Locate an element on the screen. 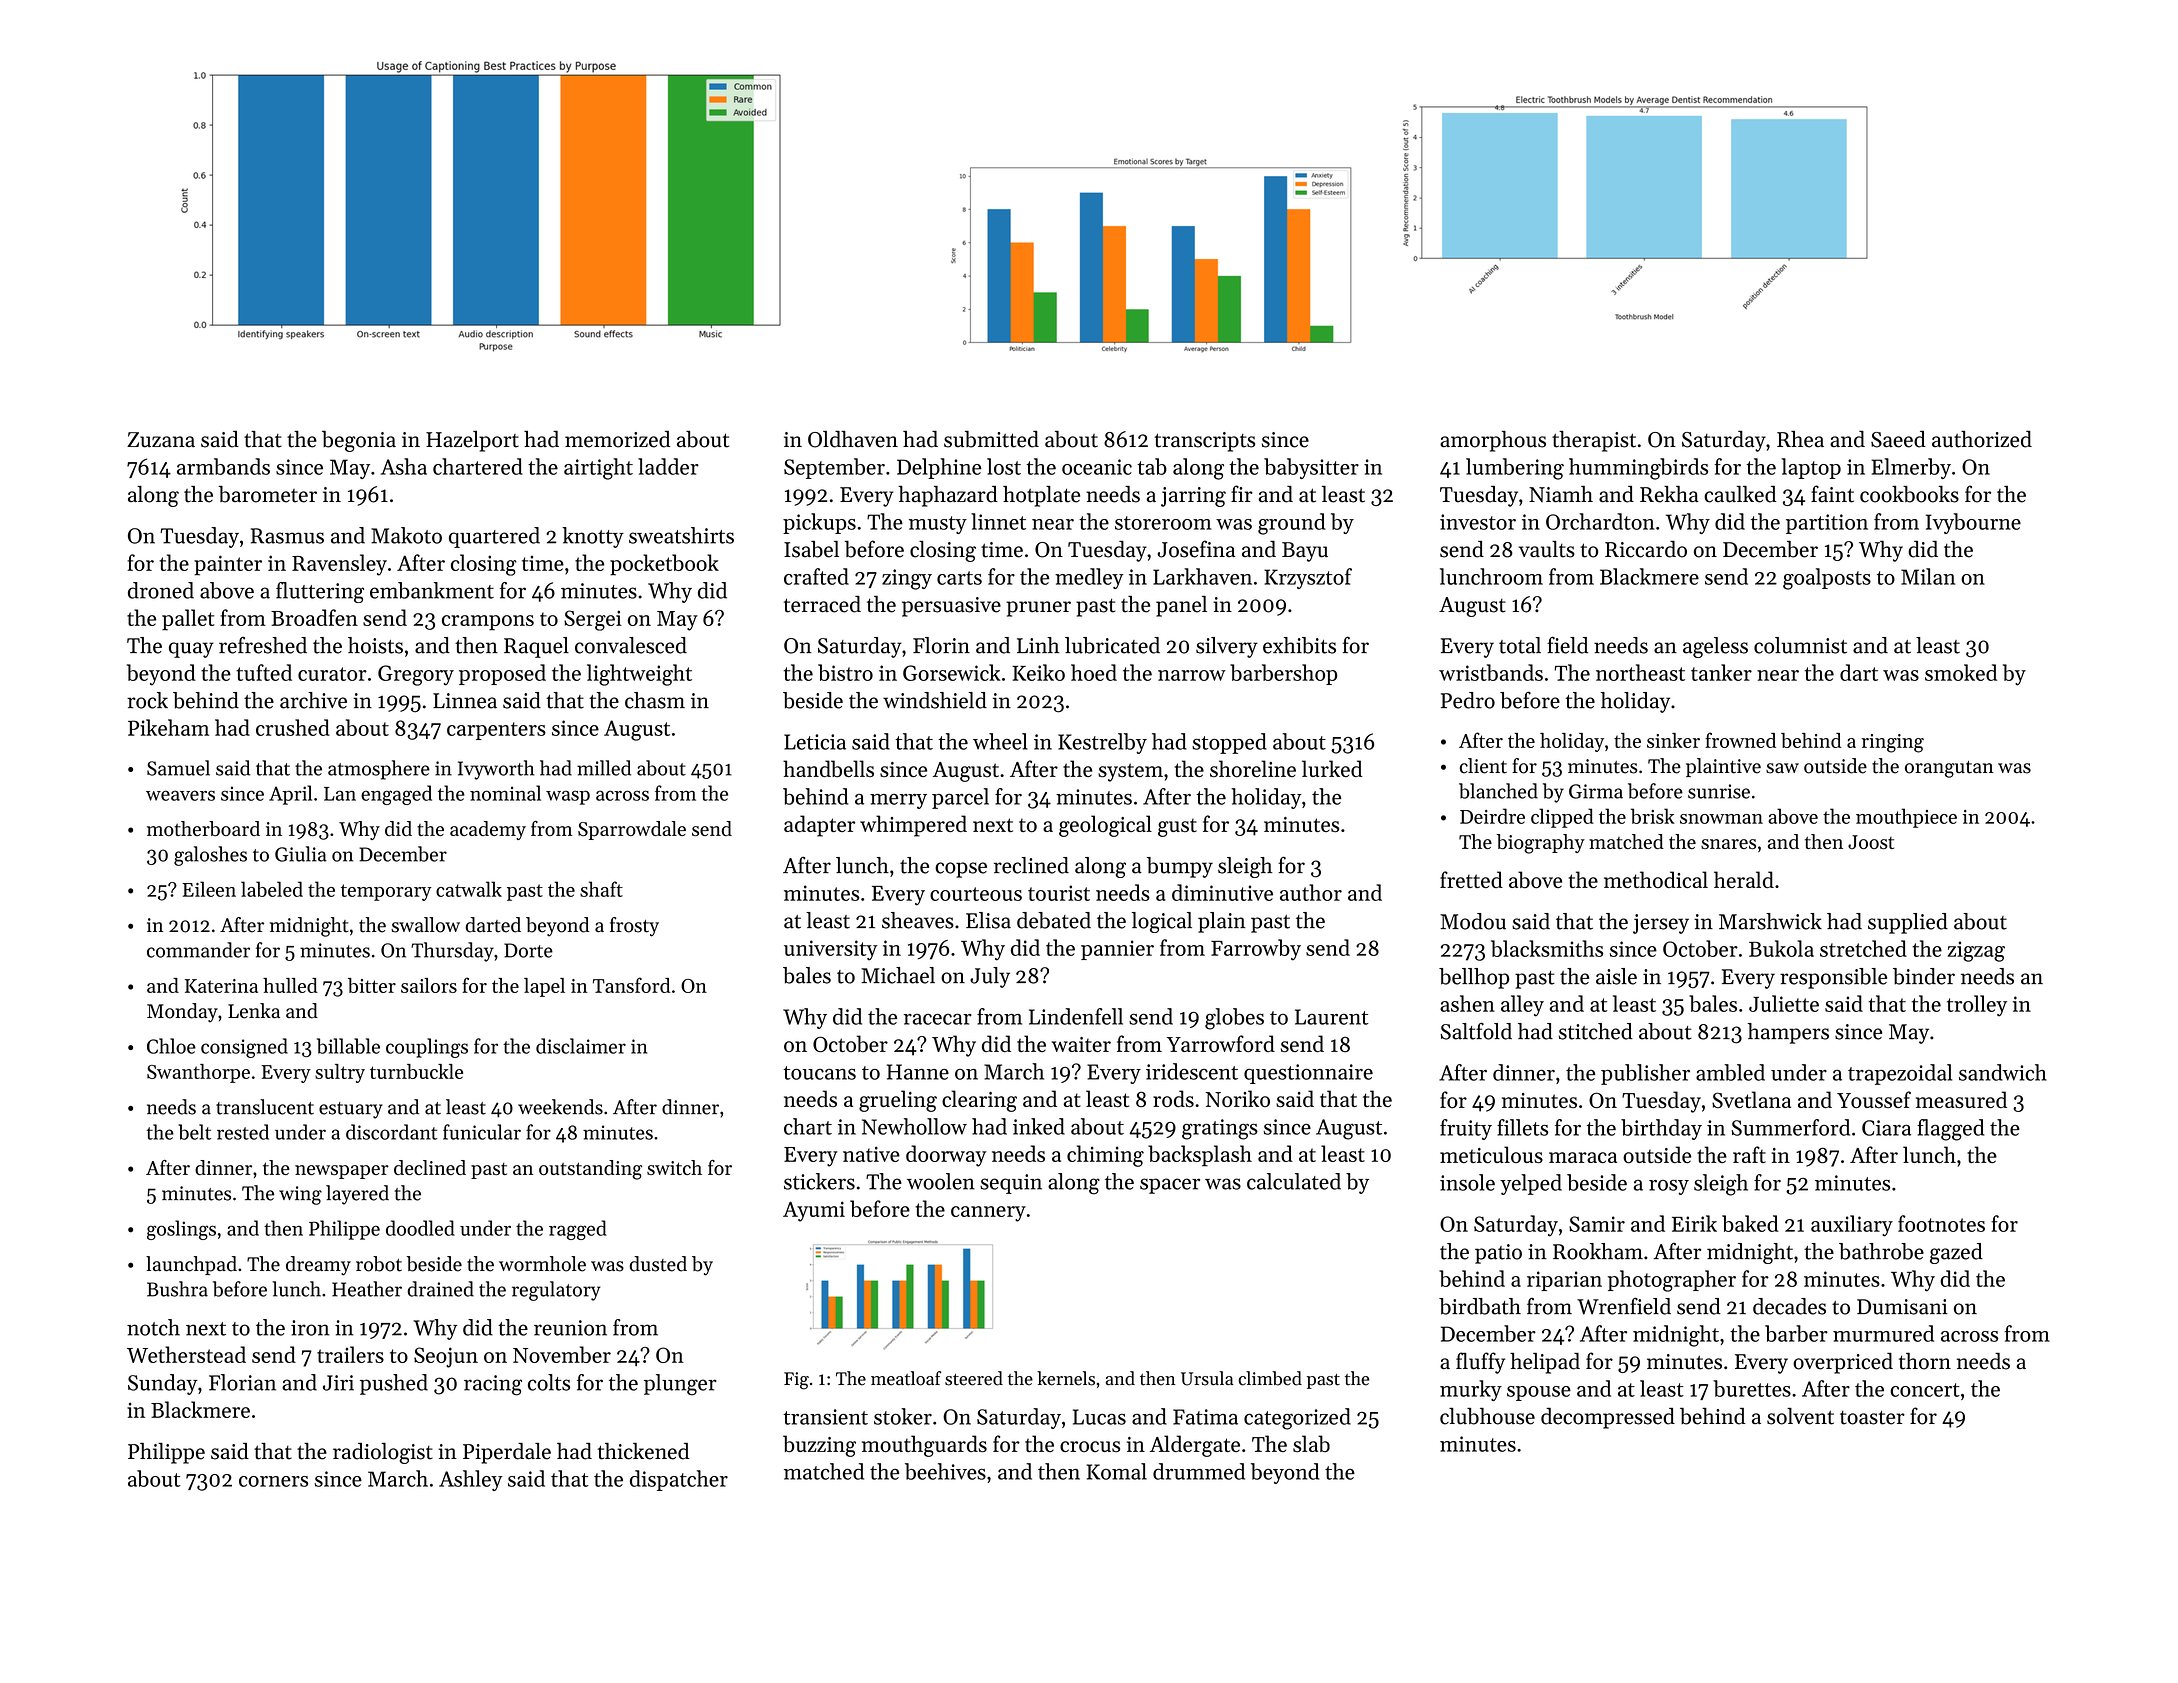 Image resolution: width=2178 pixels, height=1683 pixels. Isabel is located at coordinates (811, 549).
